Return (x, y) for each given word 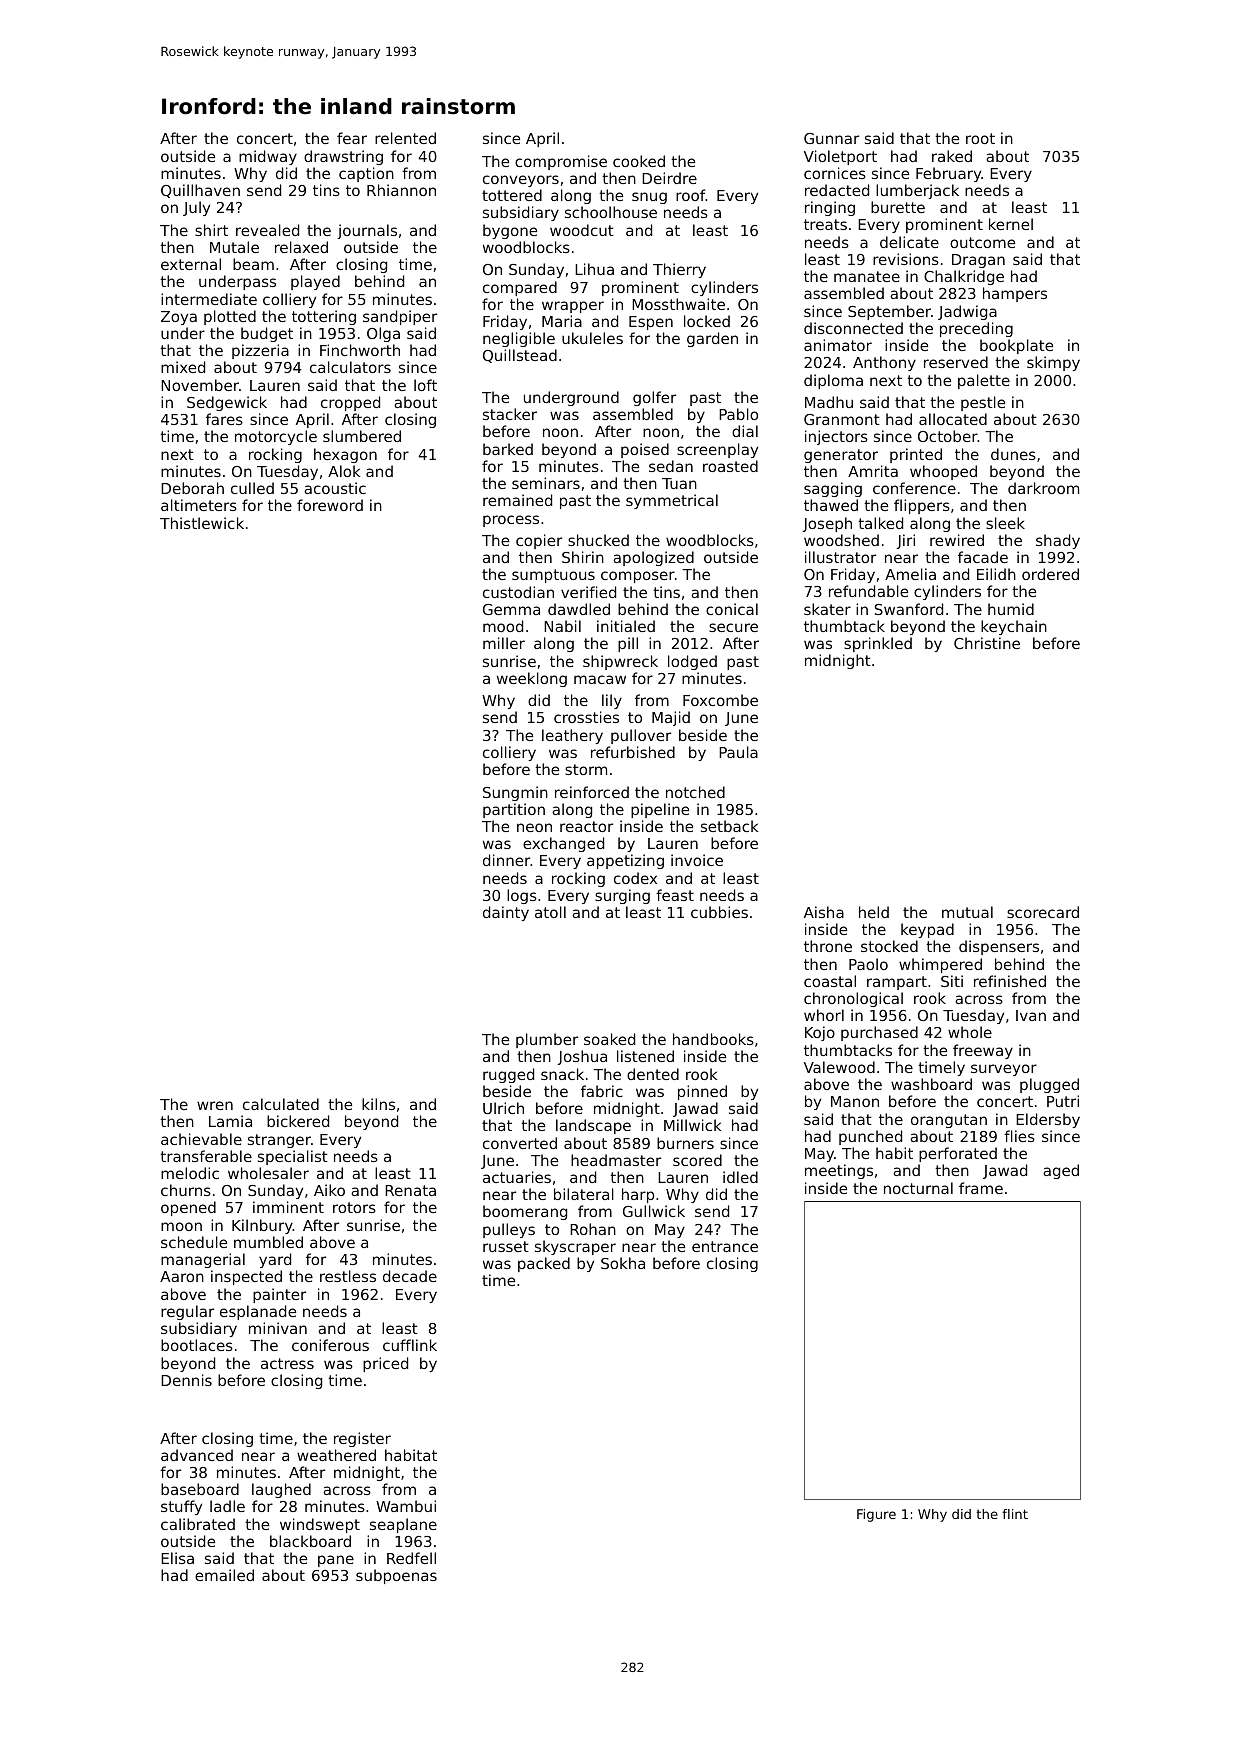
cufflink (410, 1345)
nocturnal (918, 1188)
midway (268, 157)
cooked (639, 161)
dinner (507, 860)
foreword (330, 505)
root (980, 138)
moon (181, 1226)
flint (1015, 1514)
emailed (224, 1575)
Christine (987, 643)
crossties (586, 717)
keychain (1014, 627)
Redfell (411, 1558)
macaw (600, 679)
